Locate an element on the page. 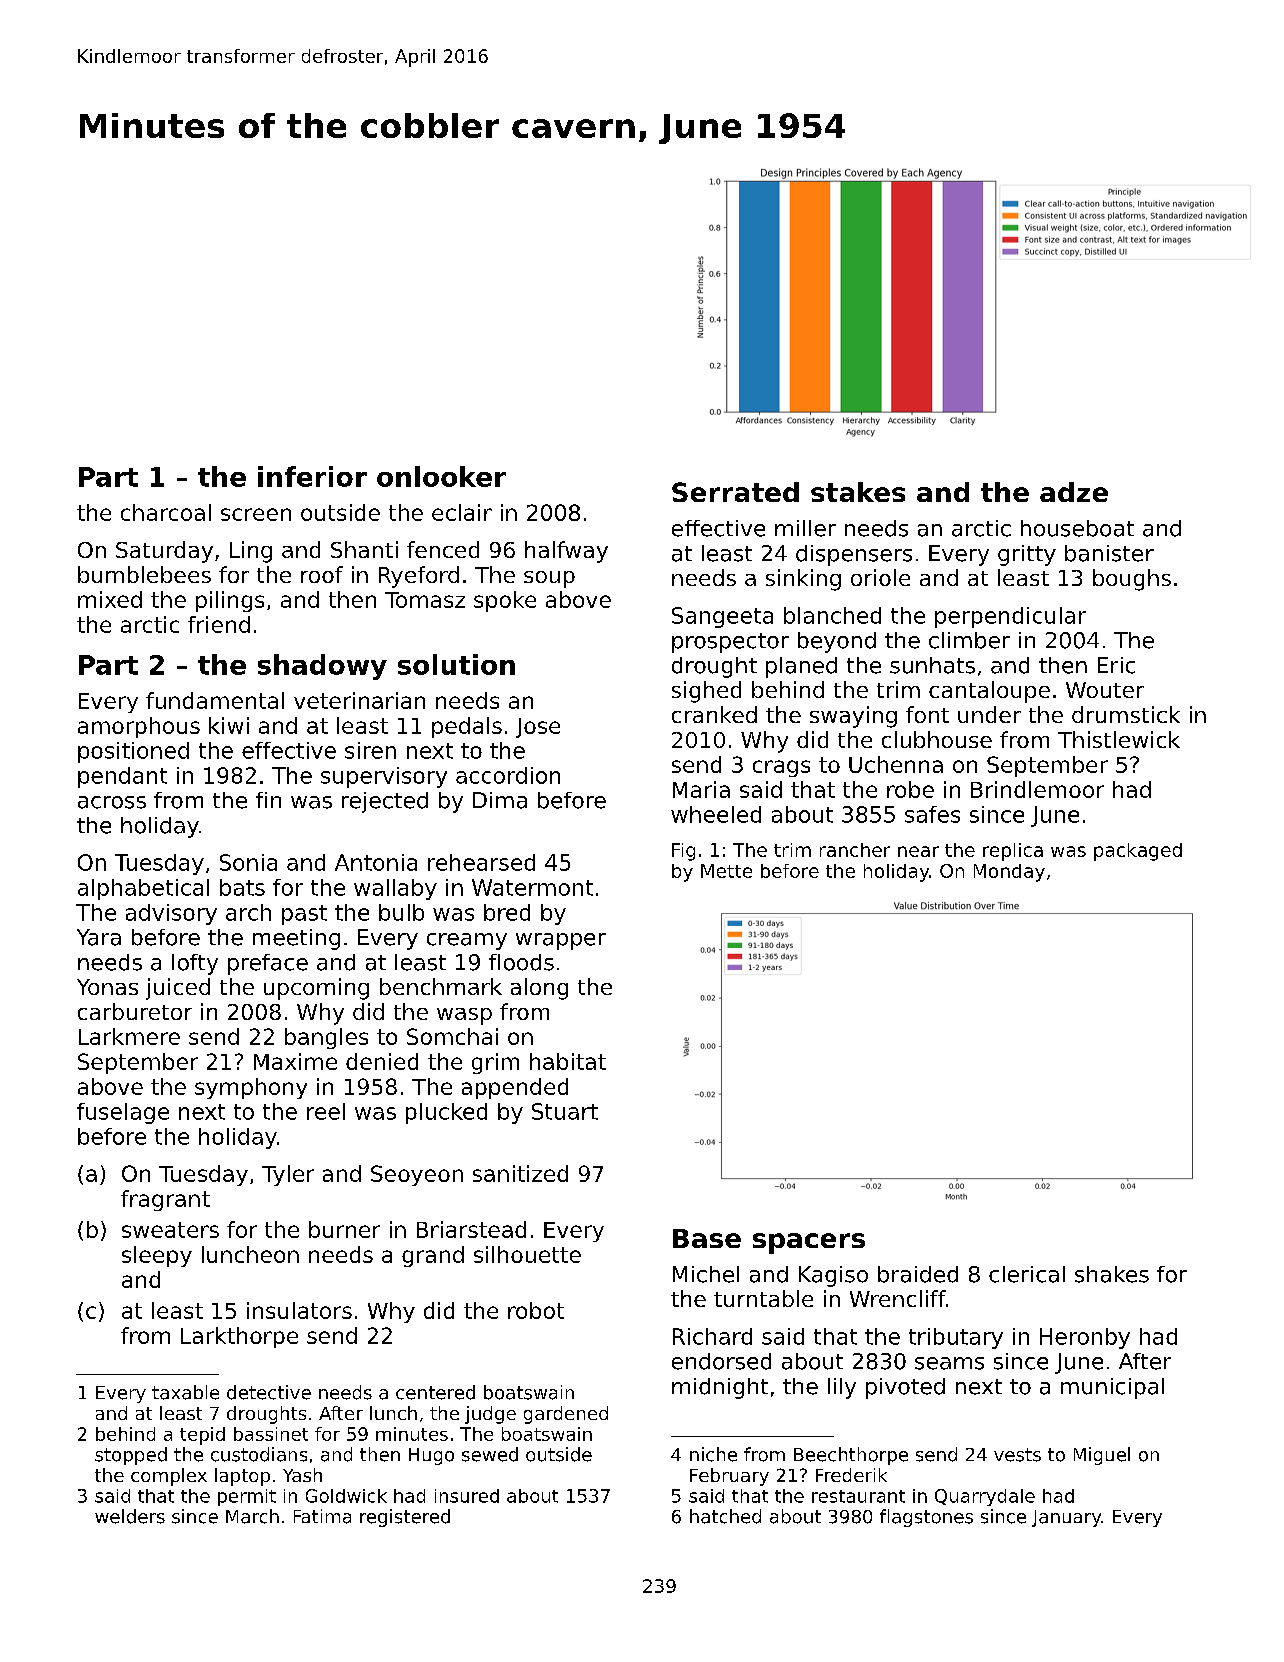  gritty is located at coordinates (1027, 555).
